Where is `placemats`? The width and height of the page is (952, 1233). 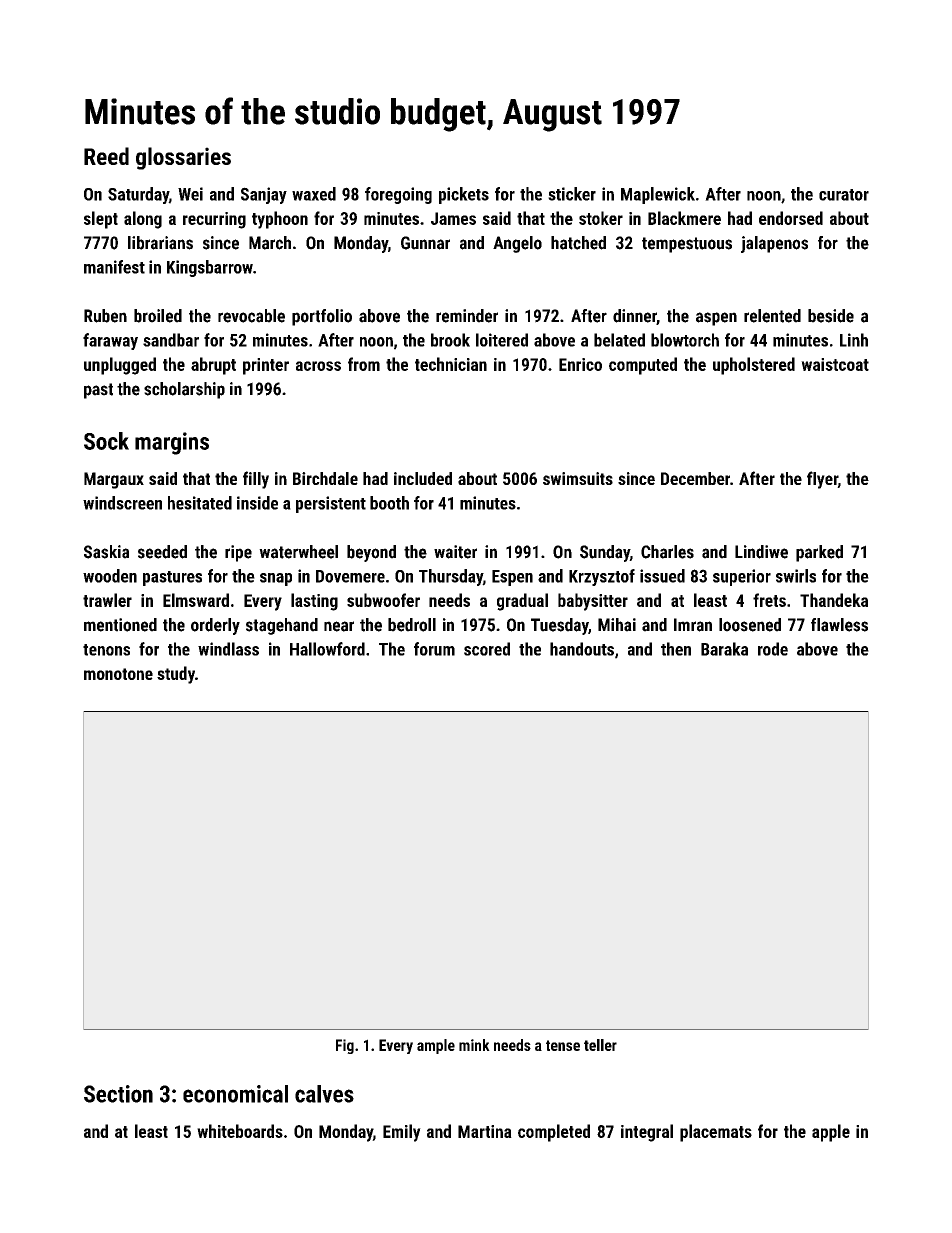 placemats is located at coordinates (716, 1133).
